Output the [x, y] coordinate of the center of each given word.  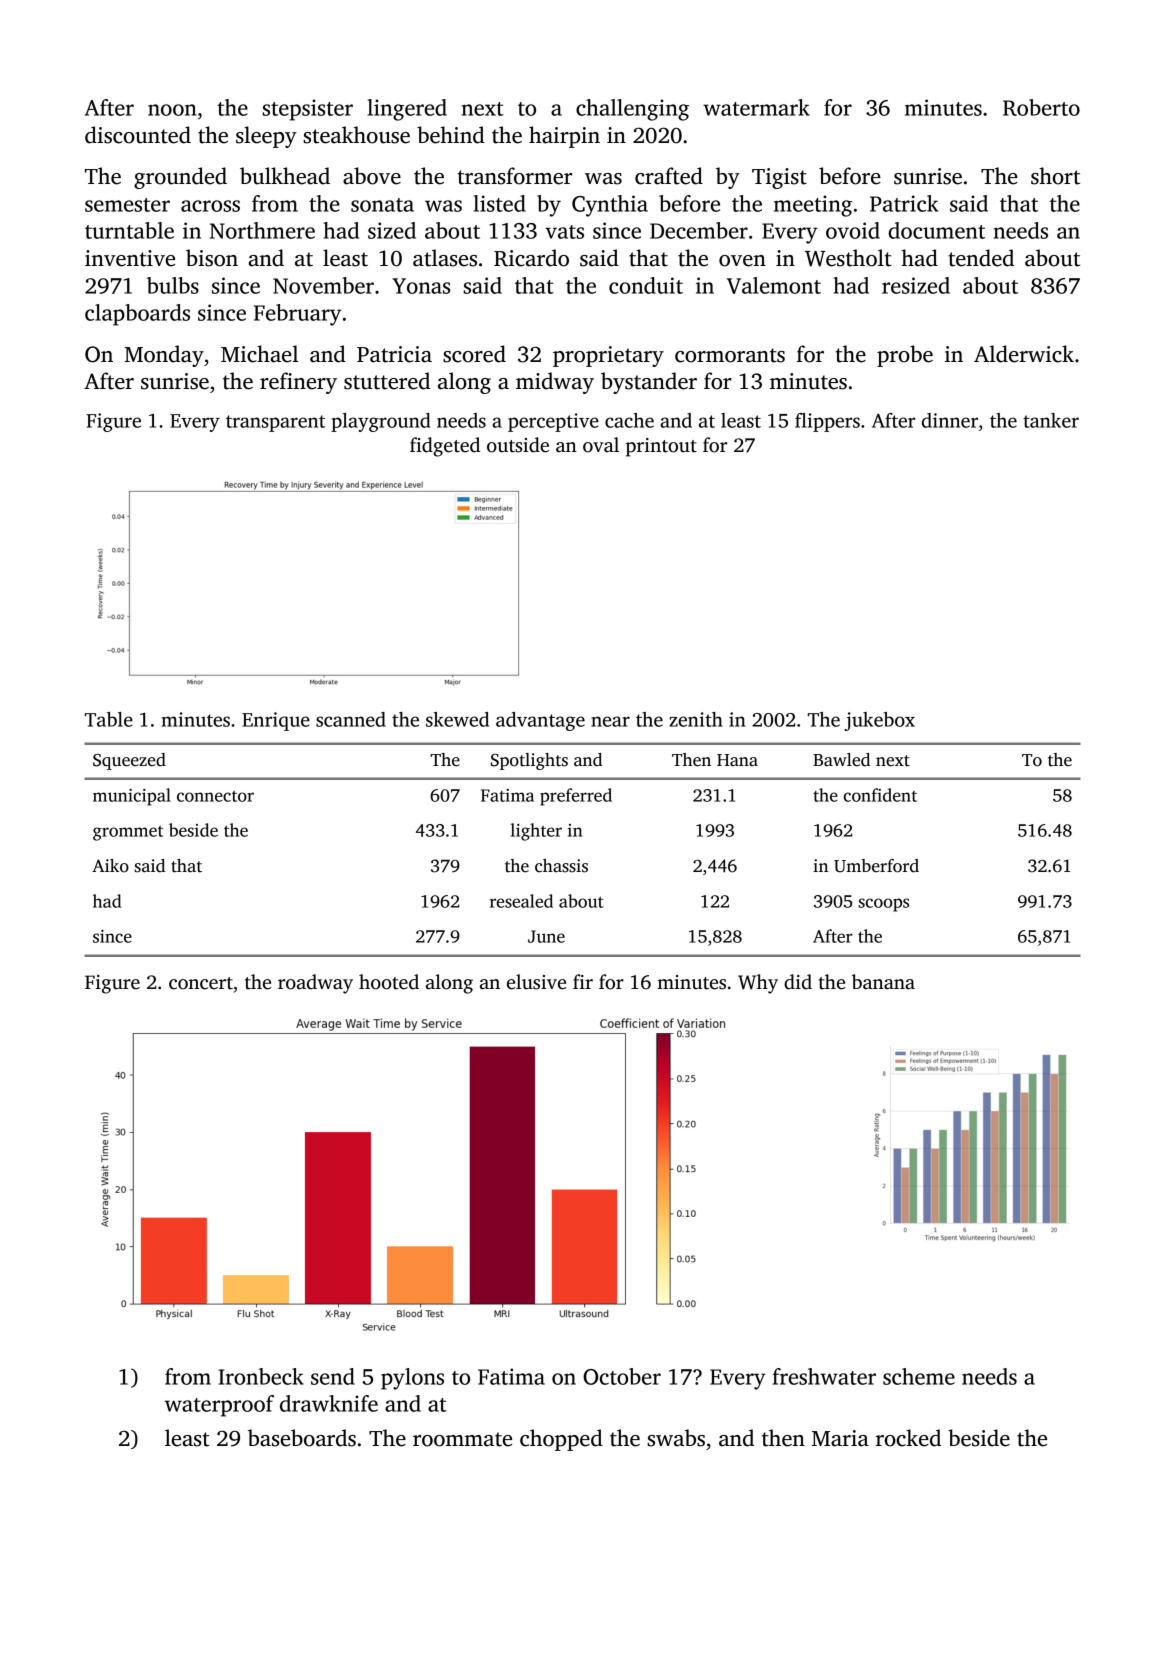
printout [661, 447]
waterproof [219, 1406]
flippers [827, 422]
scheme [919, 1376]
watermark [756, 107]
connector [215, 796]
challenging [632, 110]
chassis [561, 866]
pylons [412, 1379]
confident [880, 795]
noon [172, 110]
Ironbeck [261, 1376]
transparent [275, 423]
